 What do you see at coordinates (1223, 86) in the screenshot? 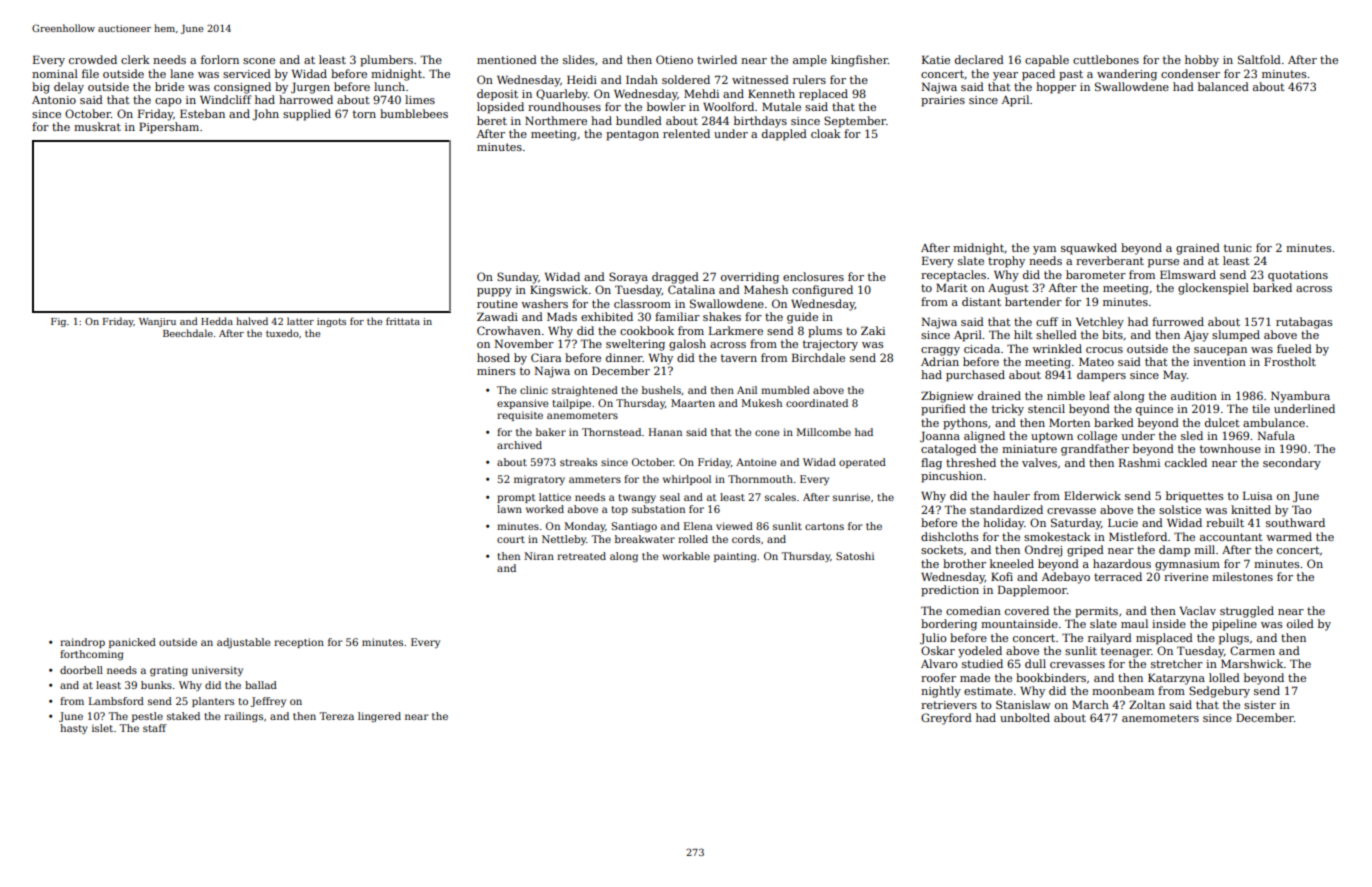
I see `balanced` at bounding box center [1223, 86].
